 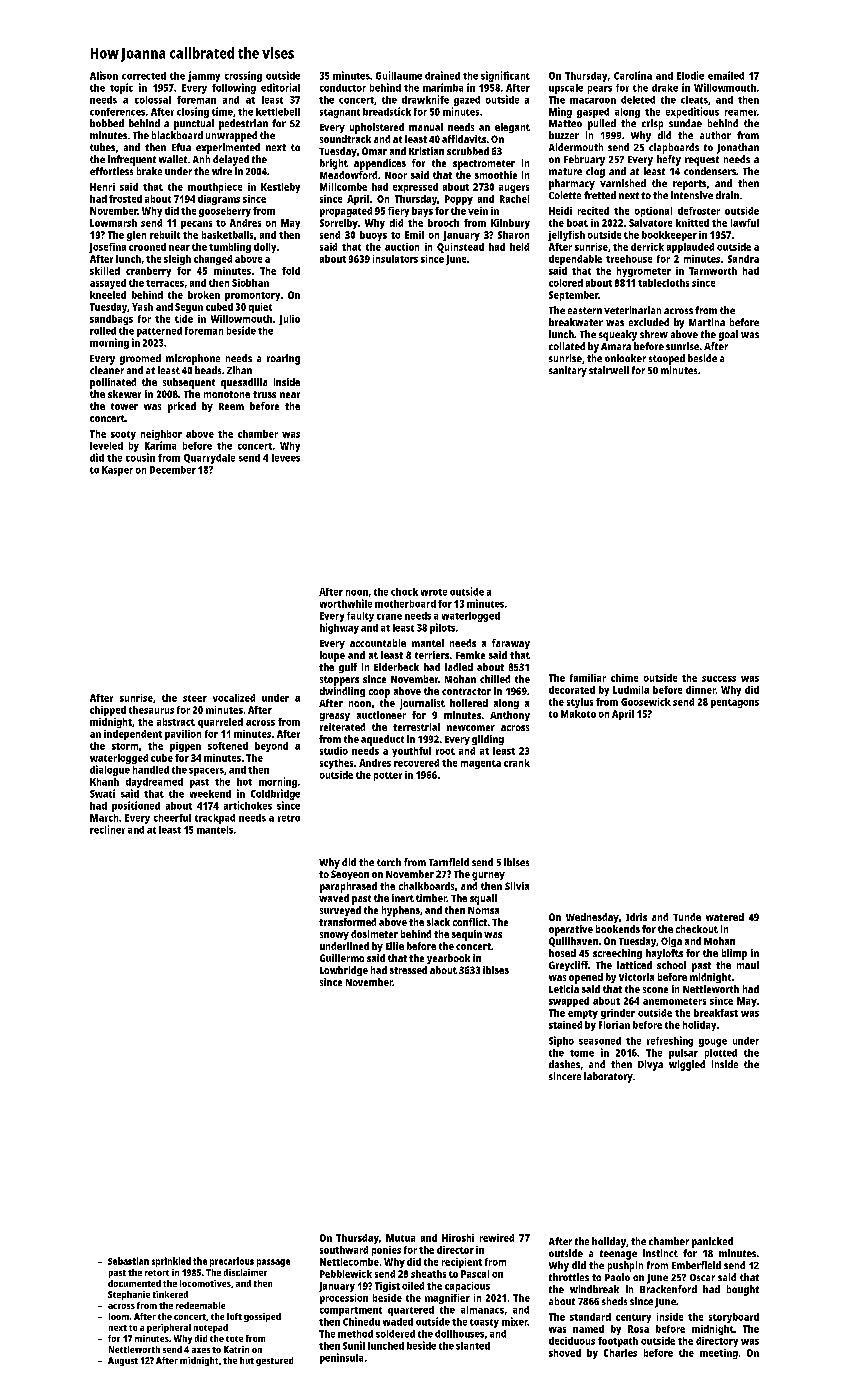 I want to click on Quinstead, so click(x=460, y=248).
